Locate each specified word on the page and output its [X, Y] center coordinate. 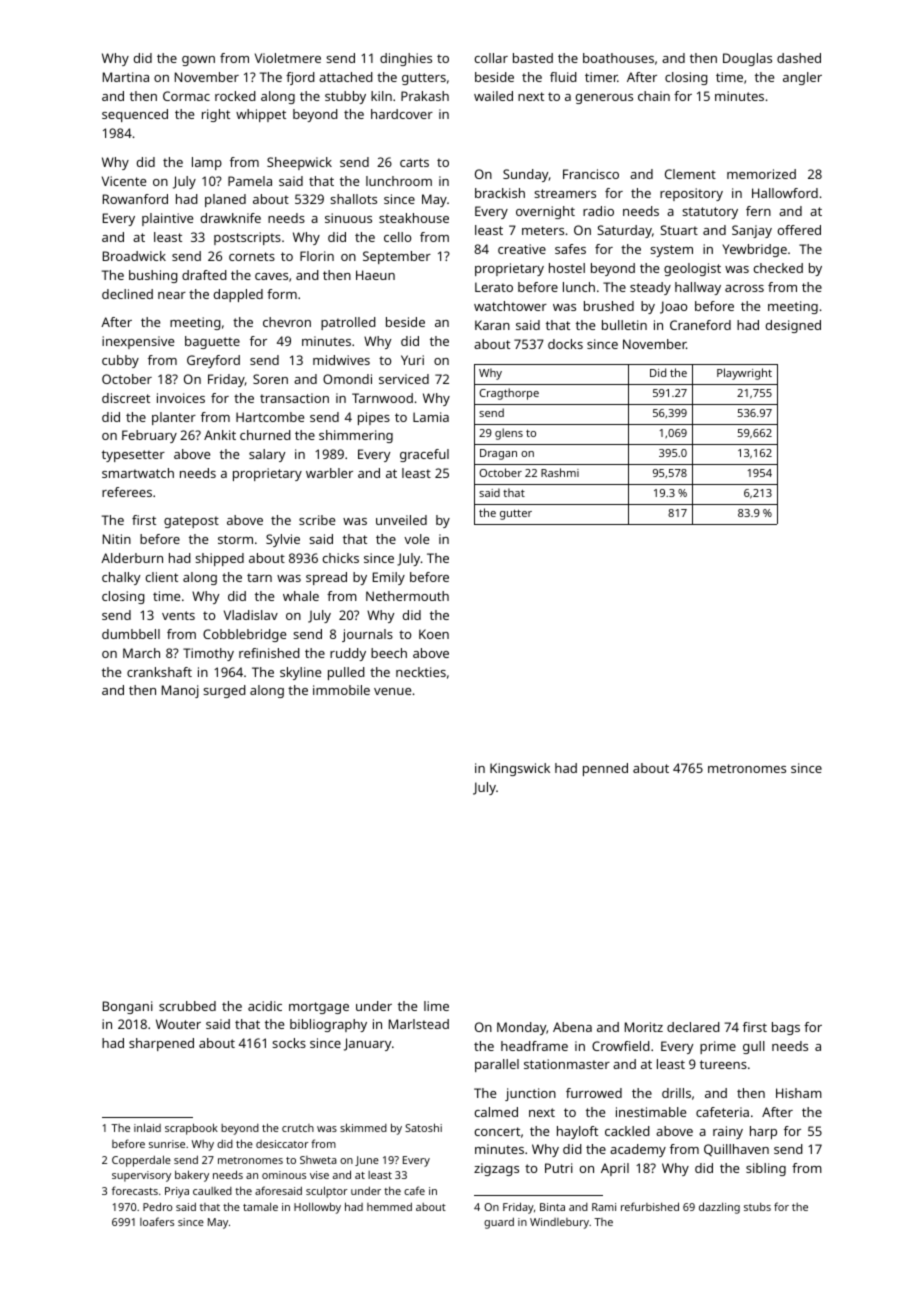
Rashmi [560, 472]
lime [436, 1006]
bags [786, 1028]
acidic [265, 1006]
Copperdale [141, 1161]
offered [799, 230]
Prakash [425, 96]
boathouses [618, 58]
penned [605, 769]
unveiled [401, 520]
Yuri [412, 360]
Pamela [250, 181]
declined [127, 294]
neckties [421, 672]
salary [267, 455]
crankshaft [159, 672]
